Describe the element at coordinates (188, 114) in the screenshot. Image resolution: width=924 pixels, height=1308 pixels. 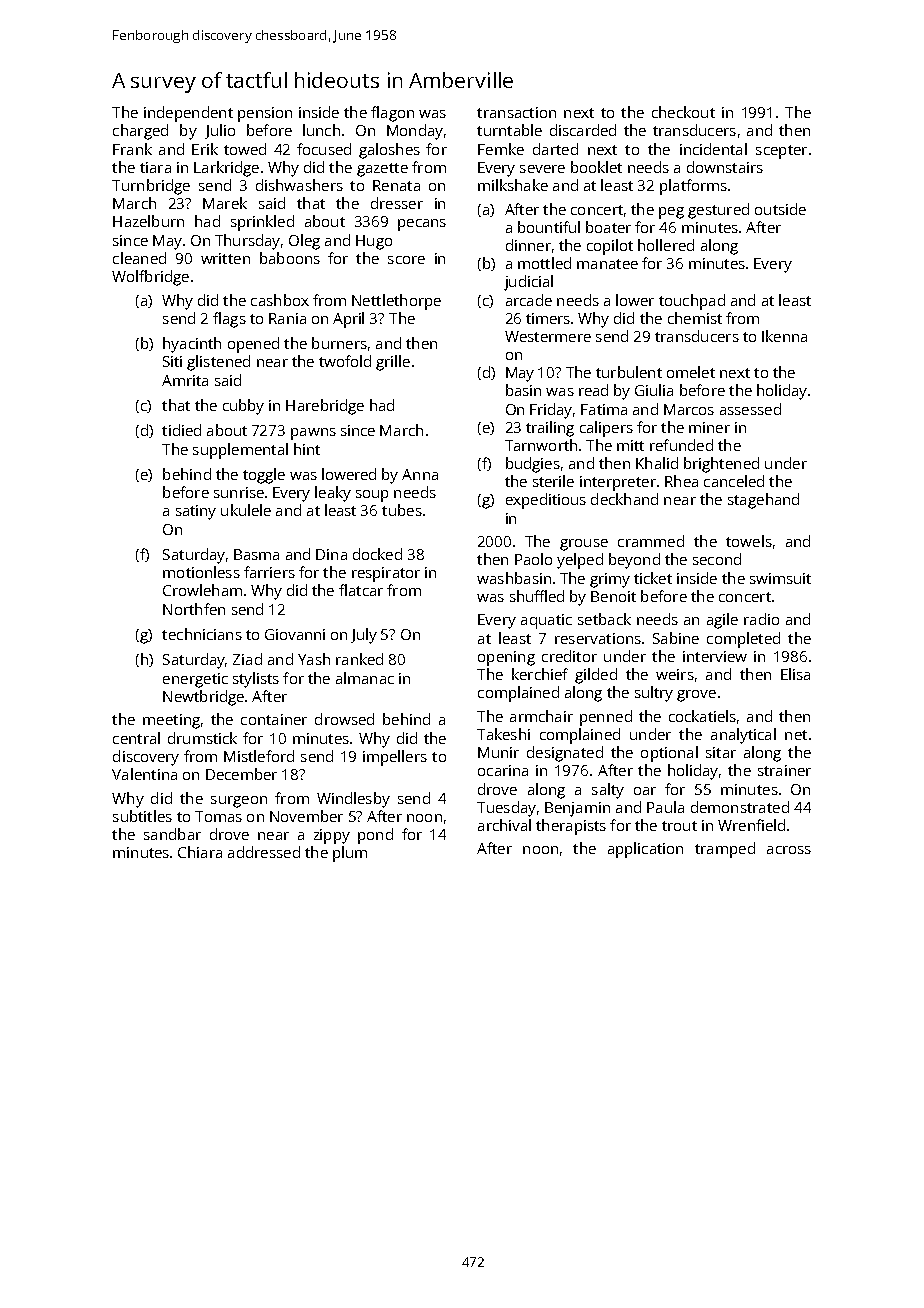
I see `independent` at that location.
